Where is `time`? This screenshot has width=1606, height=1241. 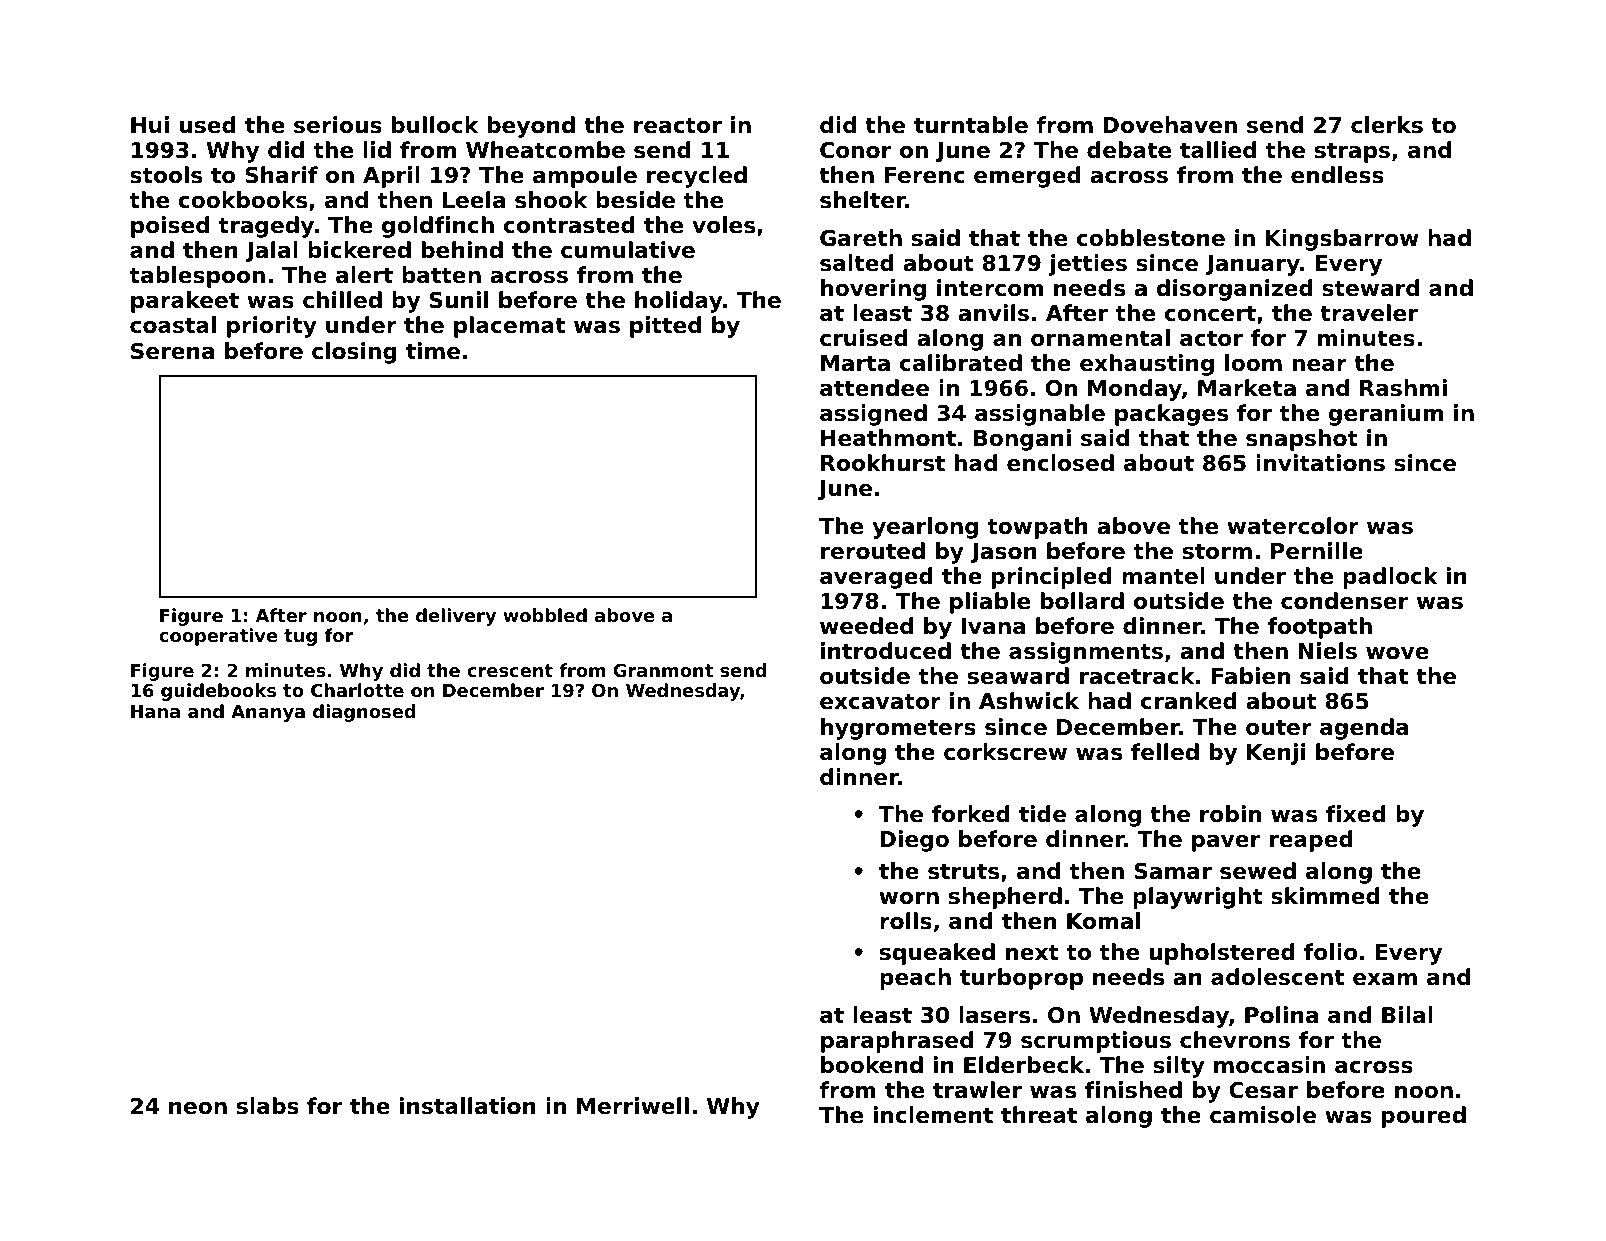 time is located at coordinates (433, 351).
